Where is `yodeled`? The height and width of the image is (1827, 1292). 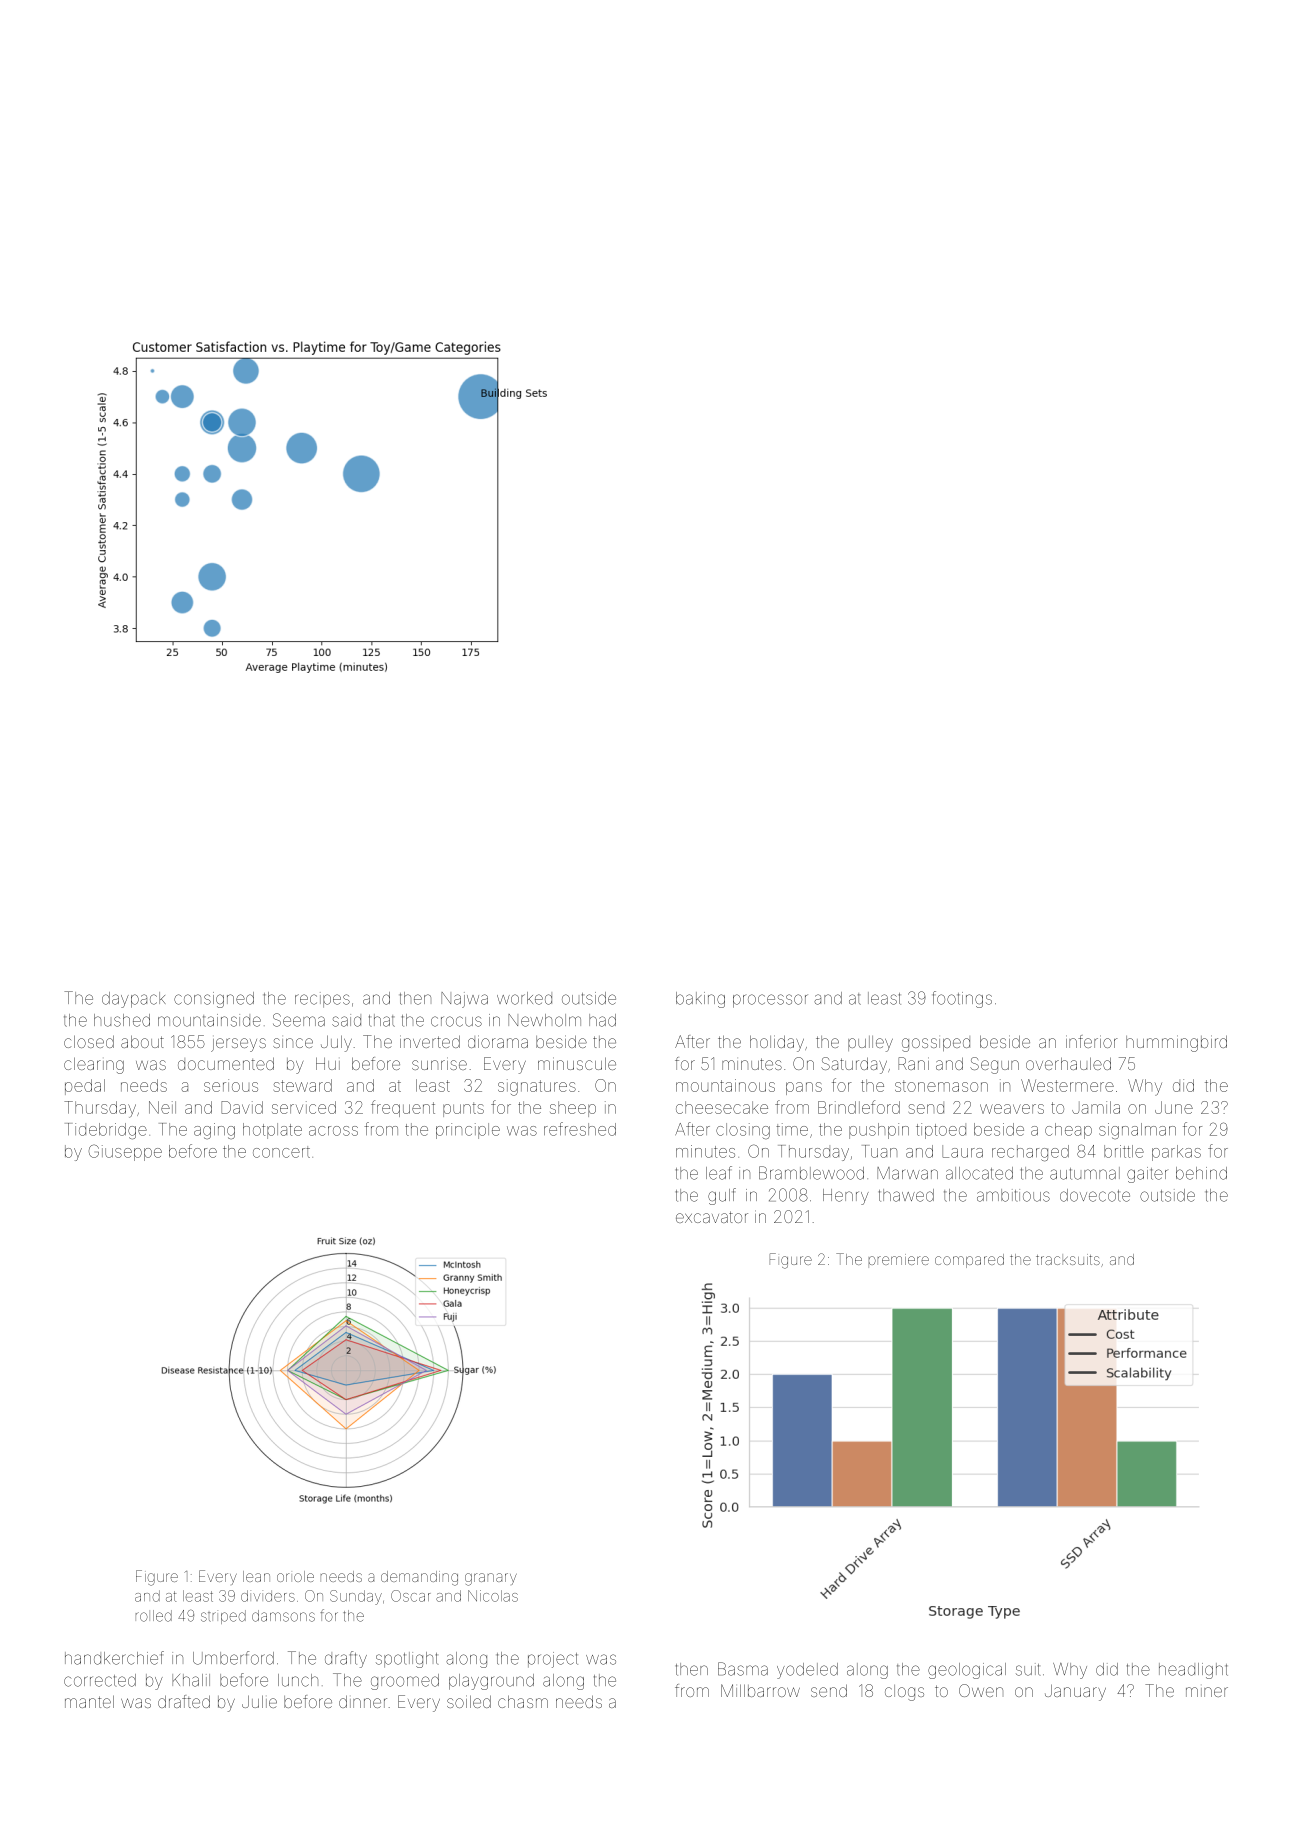
yodeled is located at coordinates (807, 1671).
